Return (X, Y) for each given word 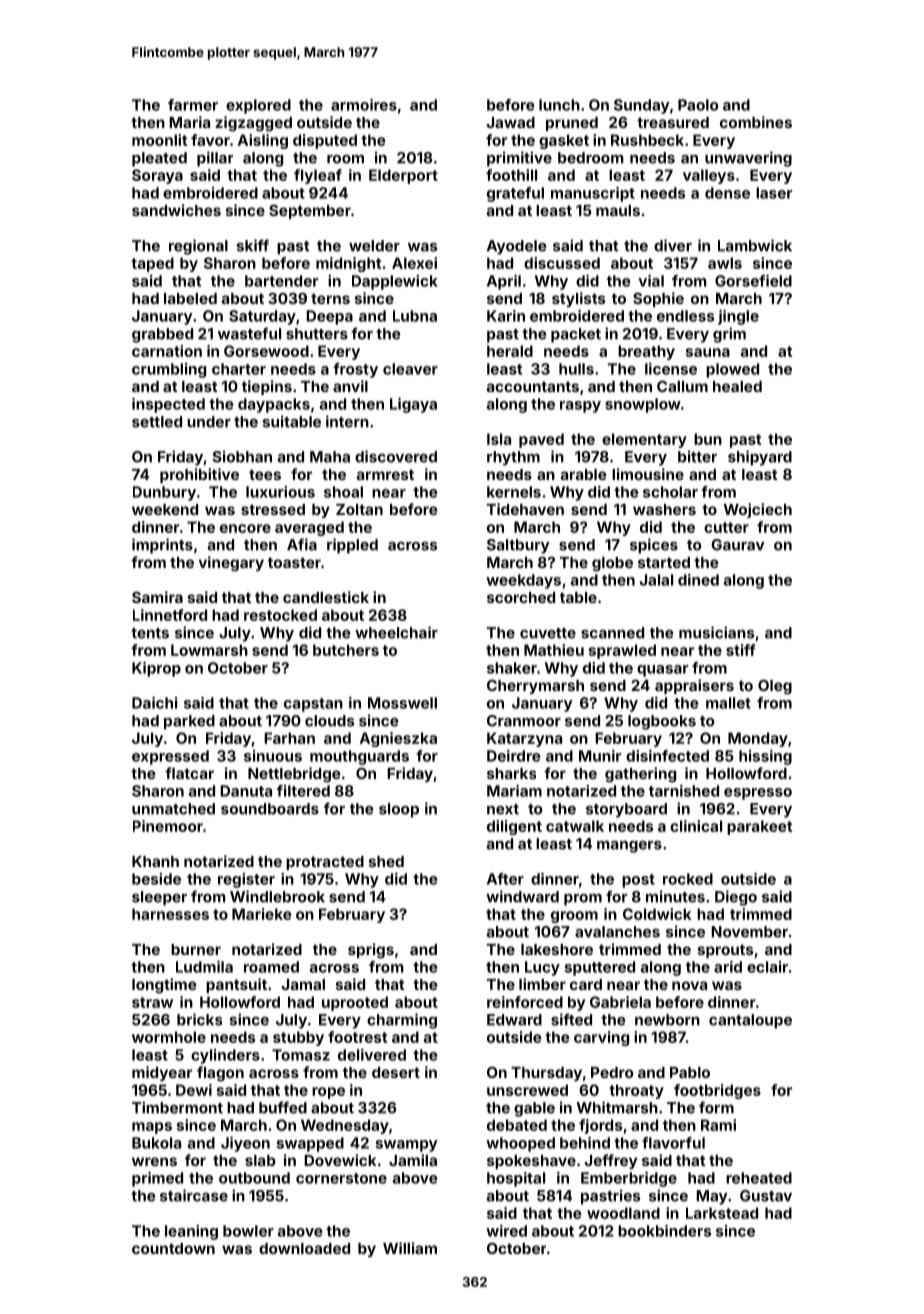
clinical (696, 826)
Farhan (289, 738)
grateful (515, 194)
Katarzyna (524, 739)
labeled (190, 298)
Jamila (413, 1160)
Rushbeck (647, 140)
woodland (623, 1213)
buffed (283, 1107)
